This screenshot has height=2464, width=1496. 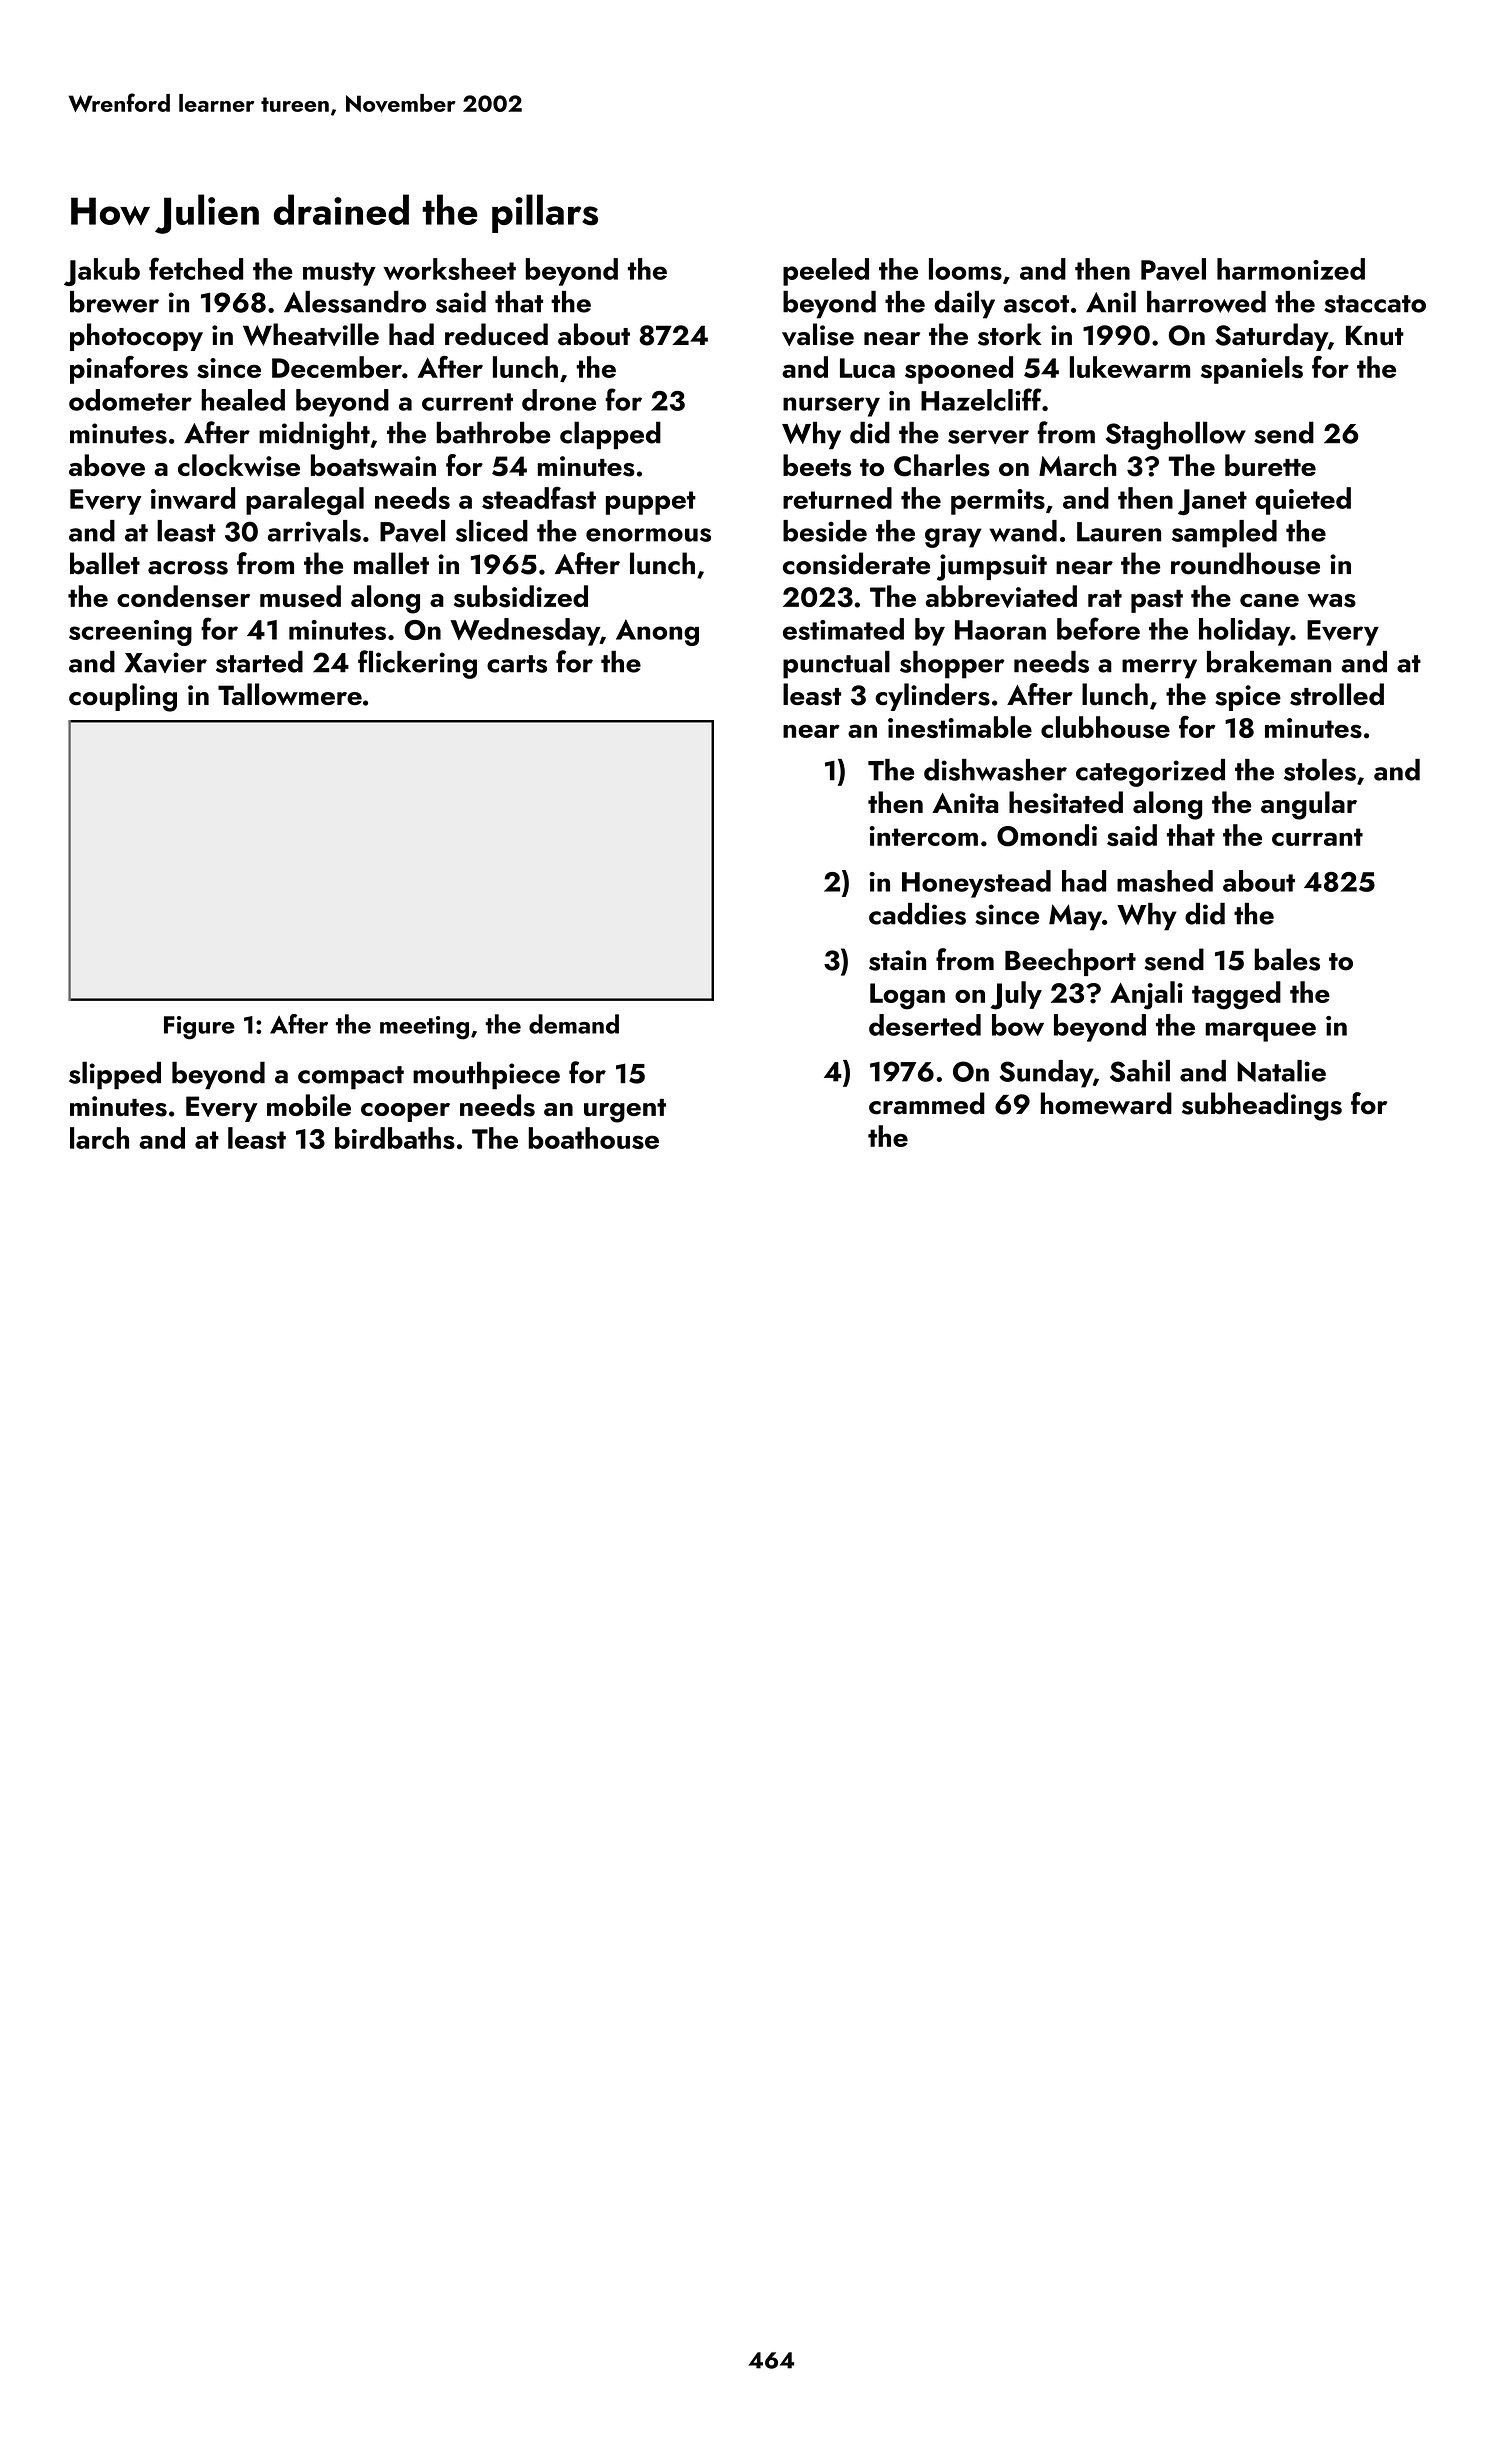 I want to click on Omondi, so click(x=1047, y=835).
